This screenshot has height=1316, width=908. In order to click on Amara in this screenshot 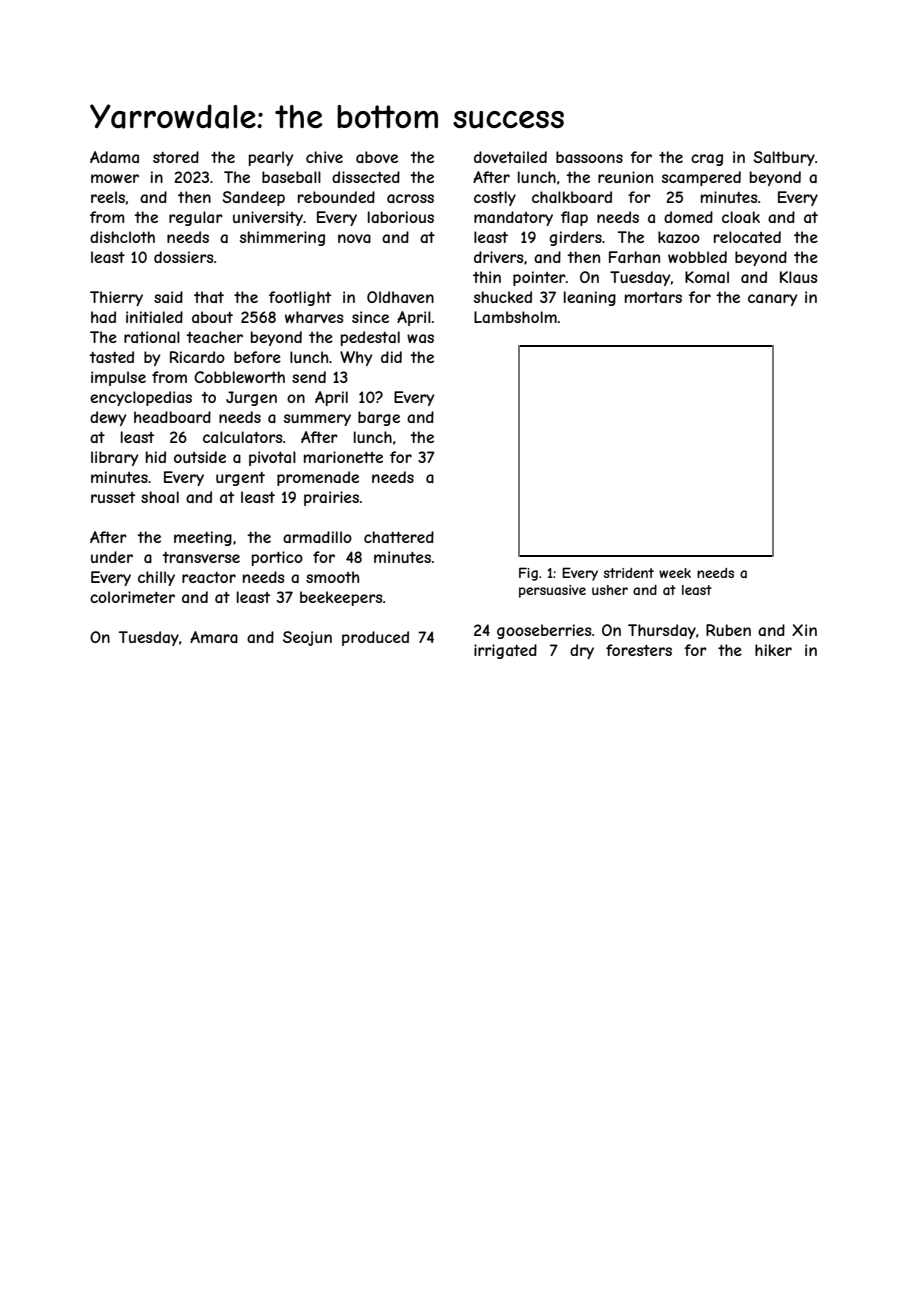, I will do `click(214, 637)`.
